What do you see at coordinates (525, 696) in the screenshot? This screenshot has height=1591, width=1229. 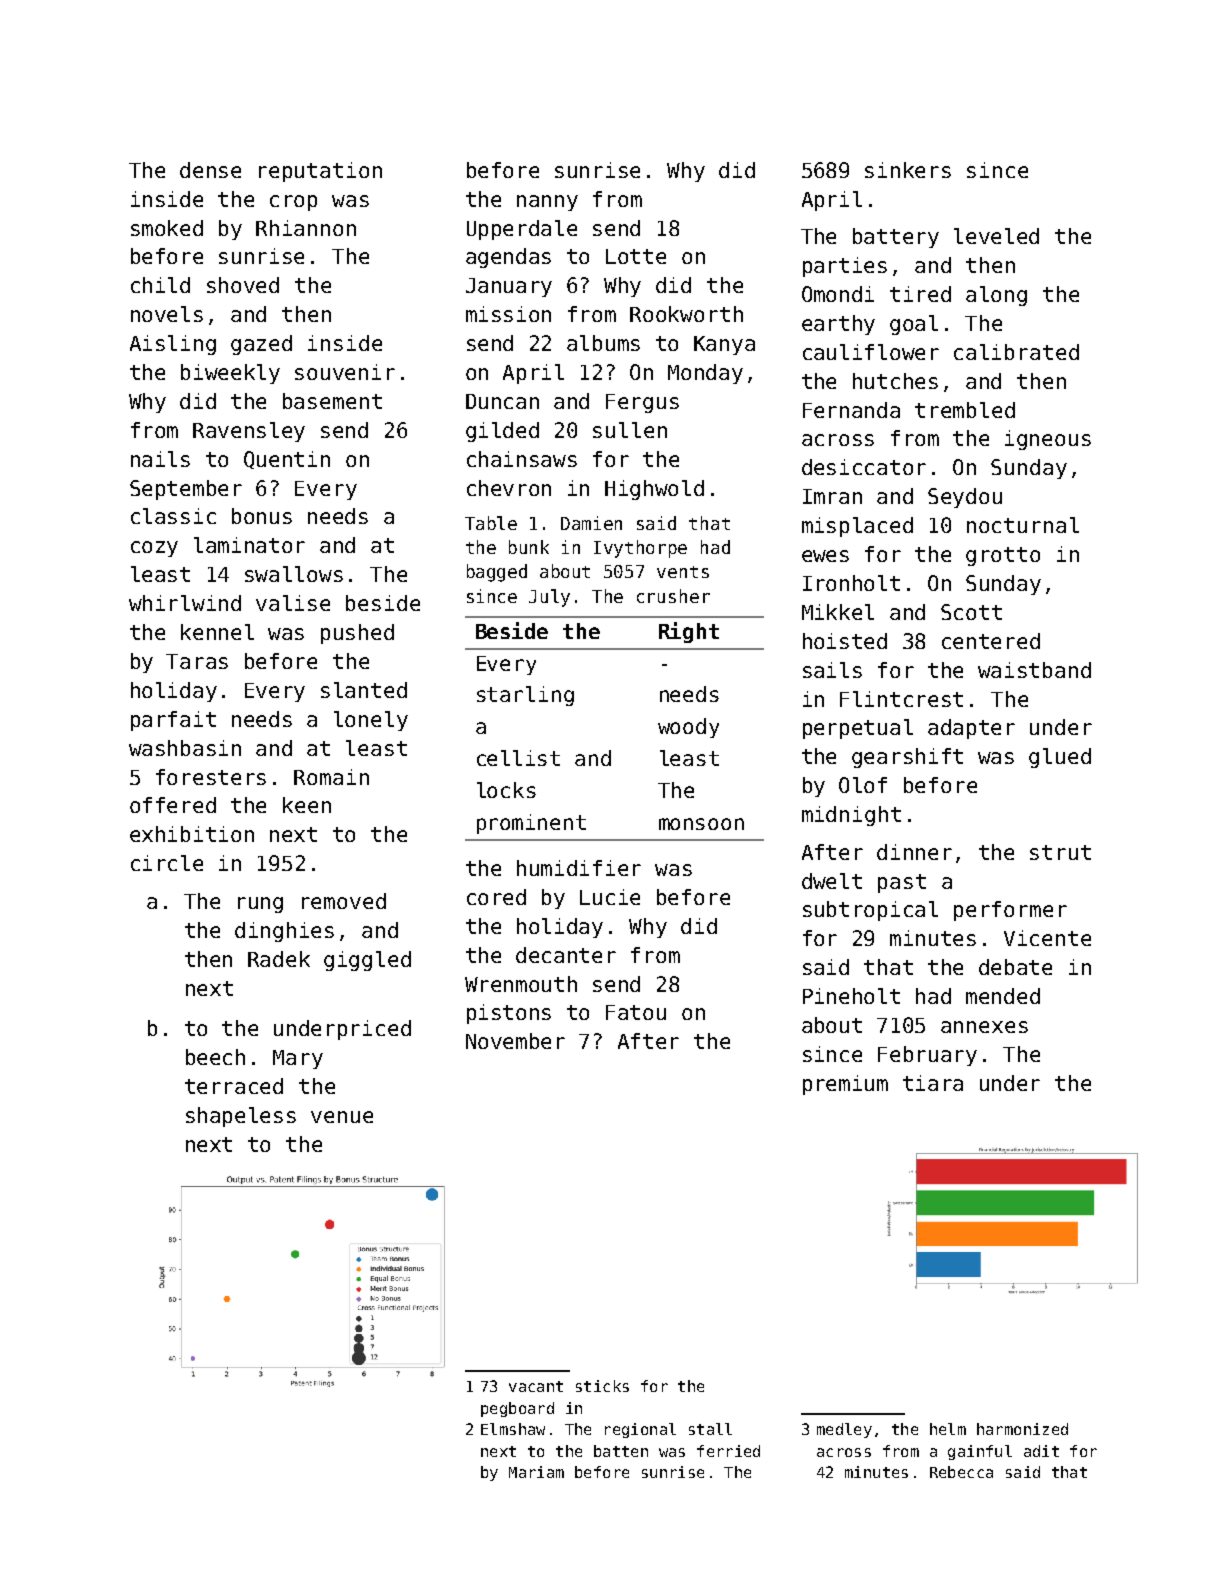 I see `starling` at bounding box center [525, 696].
